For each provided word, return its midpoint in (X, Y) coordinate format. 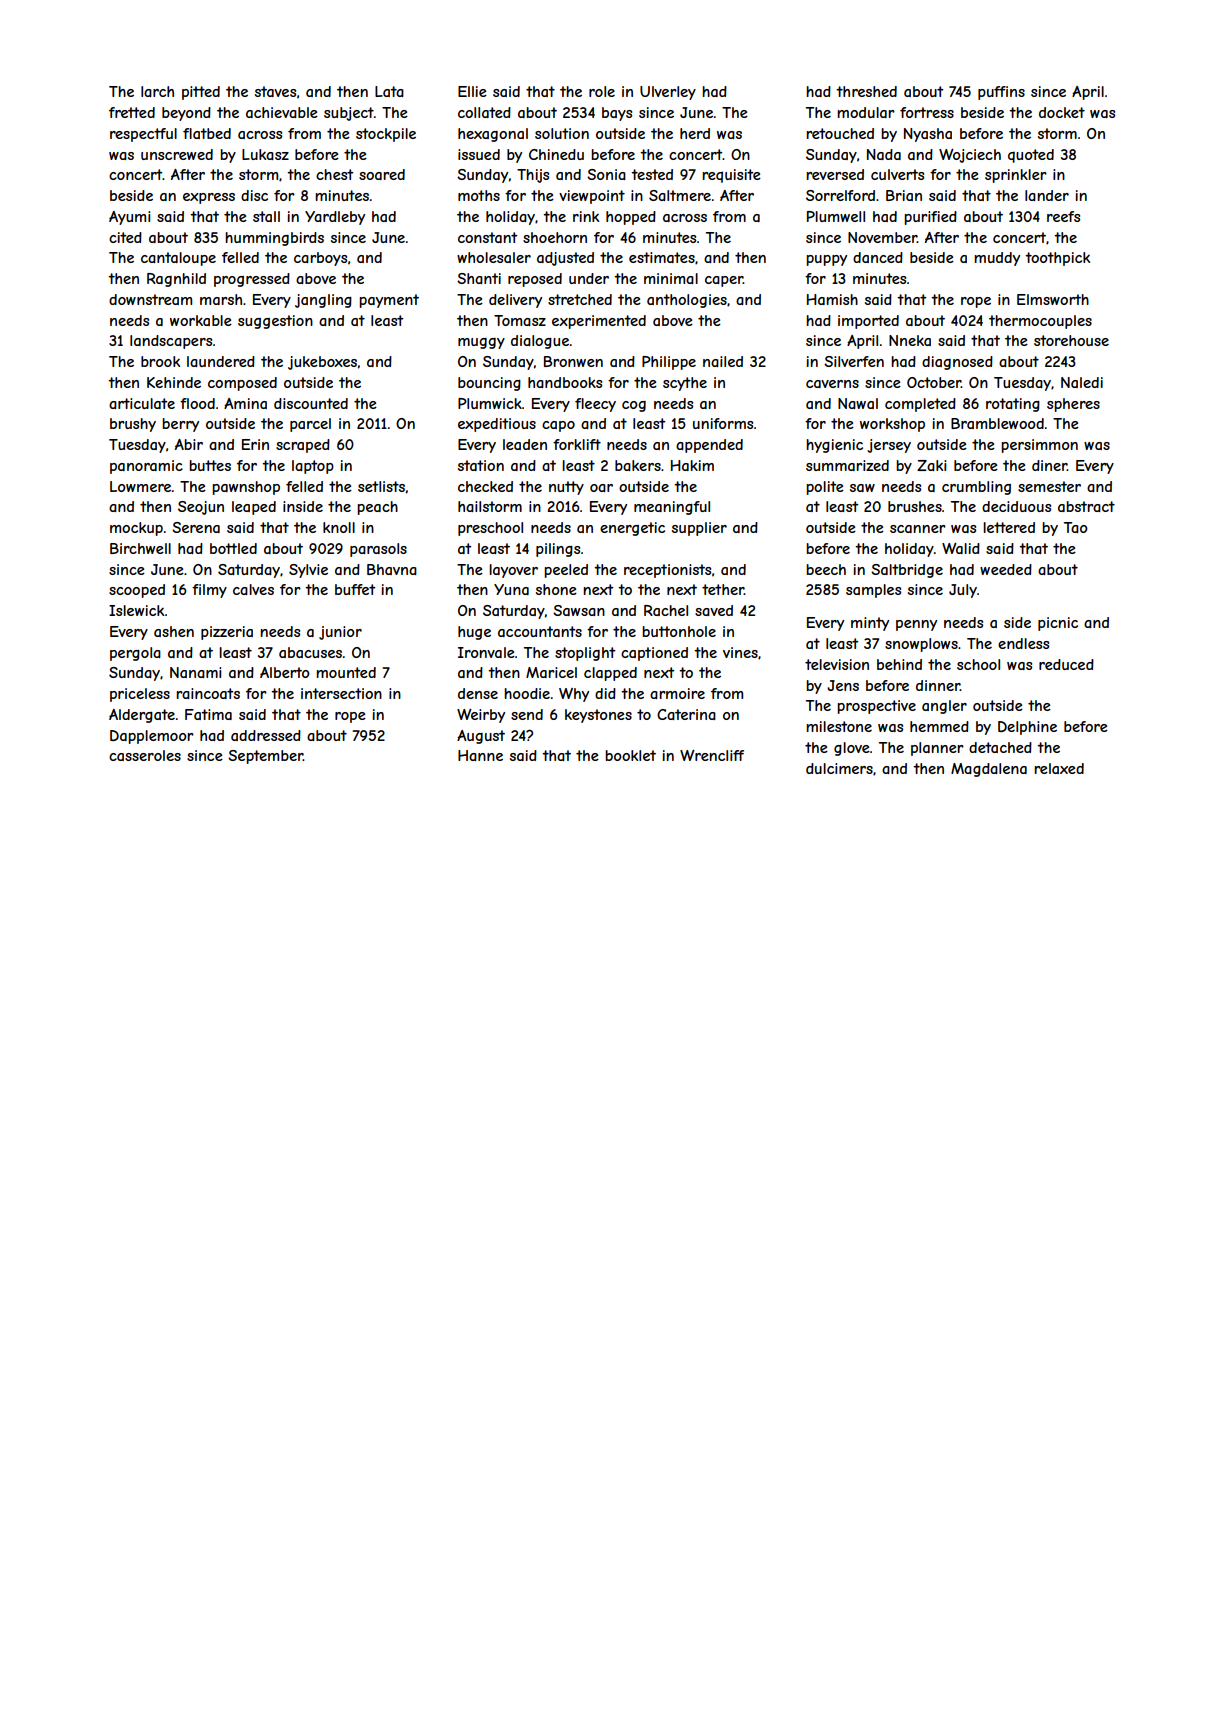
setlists (381, 486)
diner (1049, 465)
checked (485, 486)
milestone (839, 726)
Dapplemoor (152, 737)
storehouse (1071, 340)
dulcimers (839, 768)
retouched (840, 133)
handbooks (565, 382)
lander (1047, 195)
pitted (201, 93)
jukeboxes (322, 363)
